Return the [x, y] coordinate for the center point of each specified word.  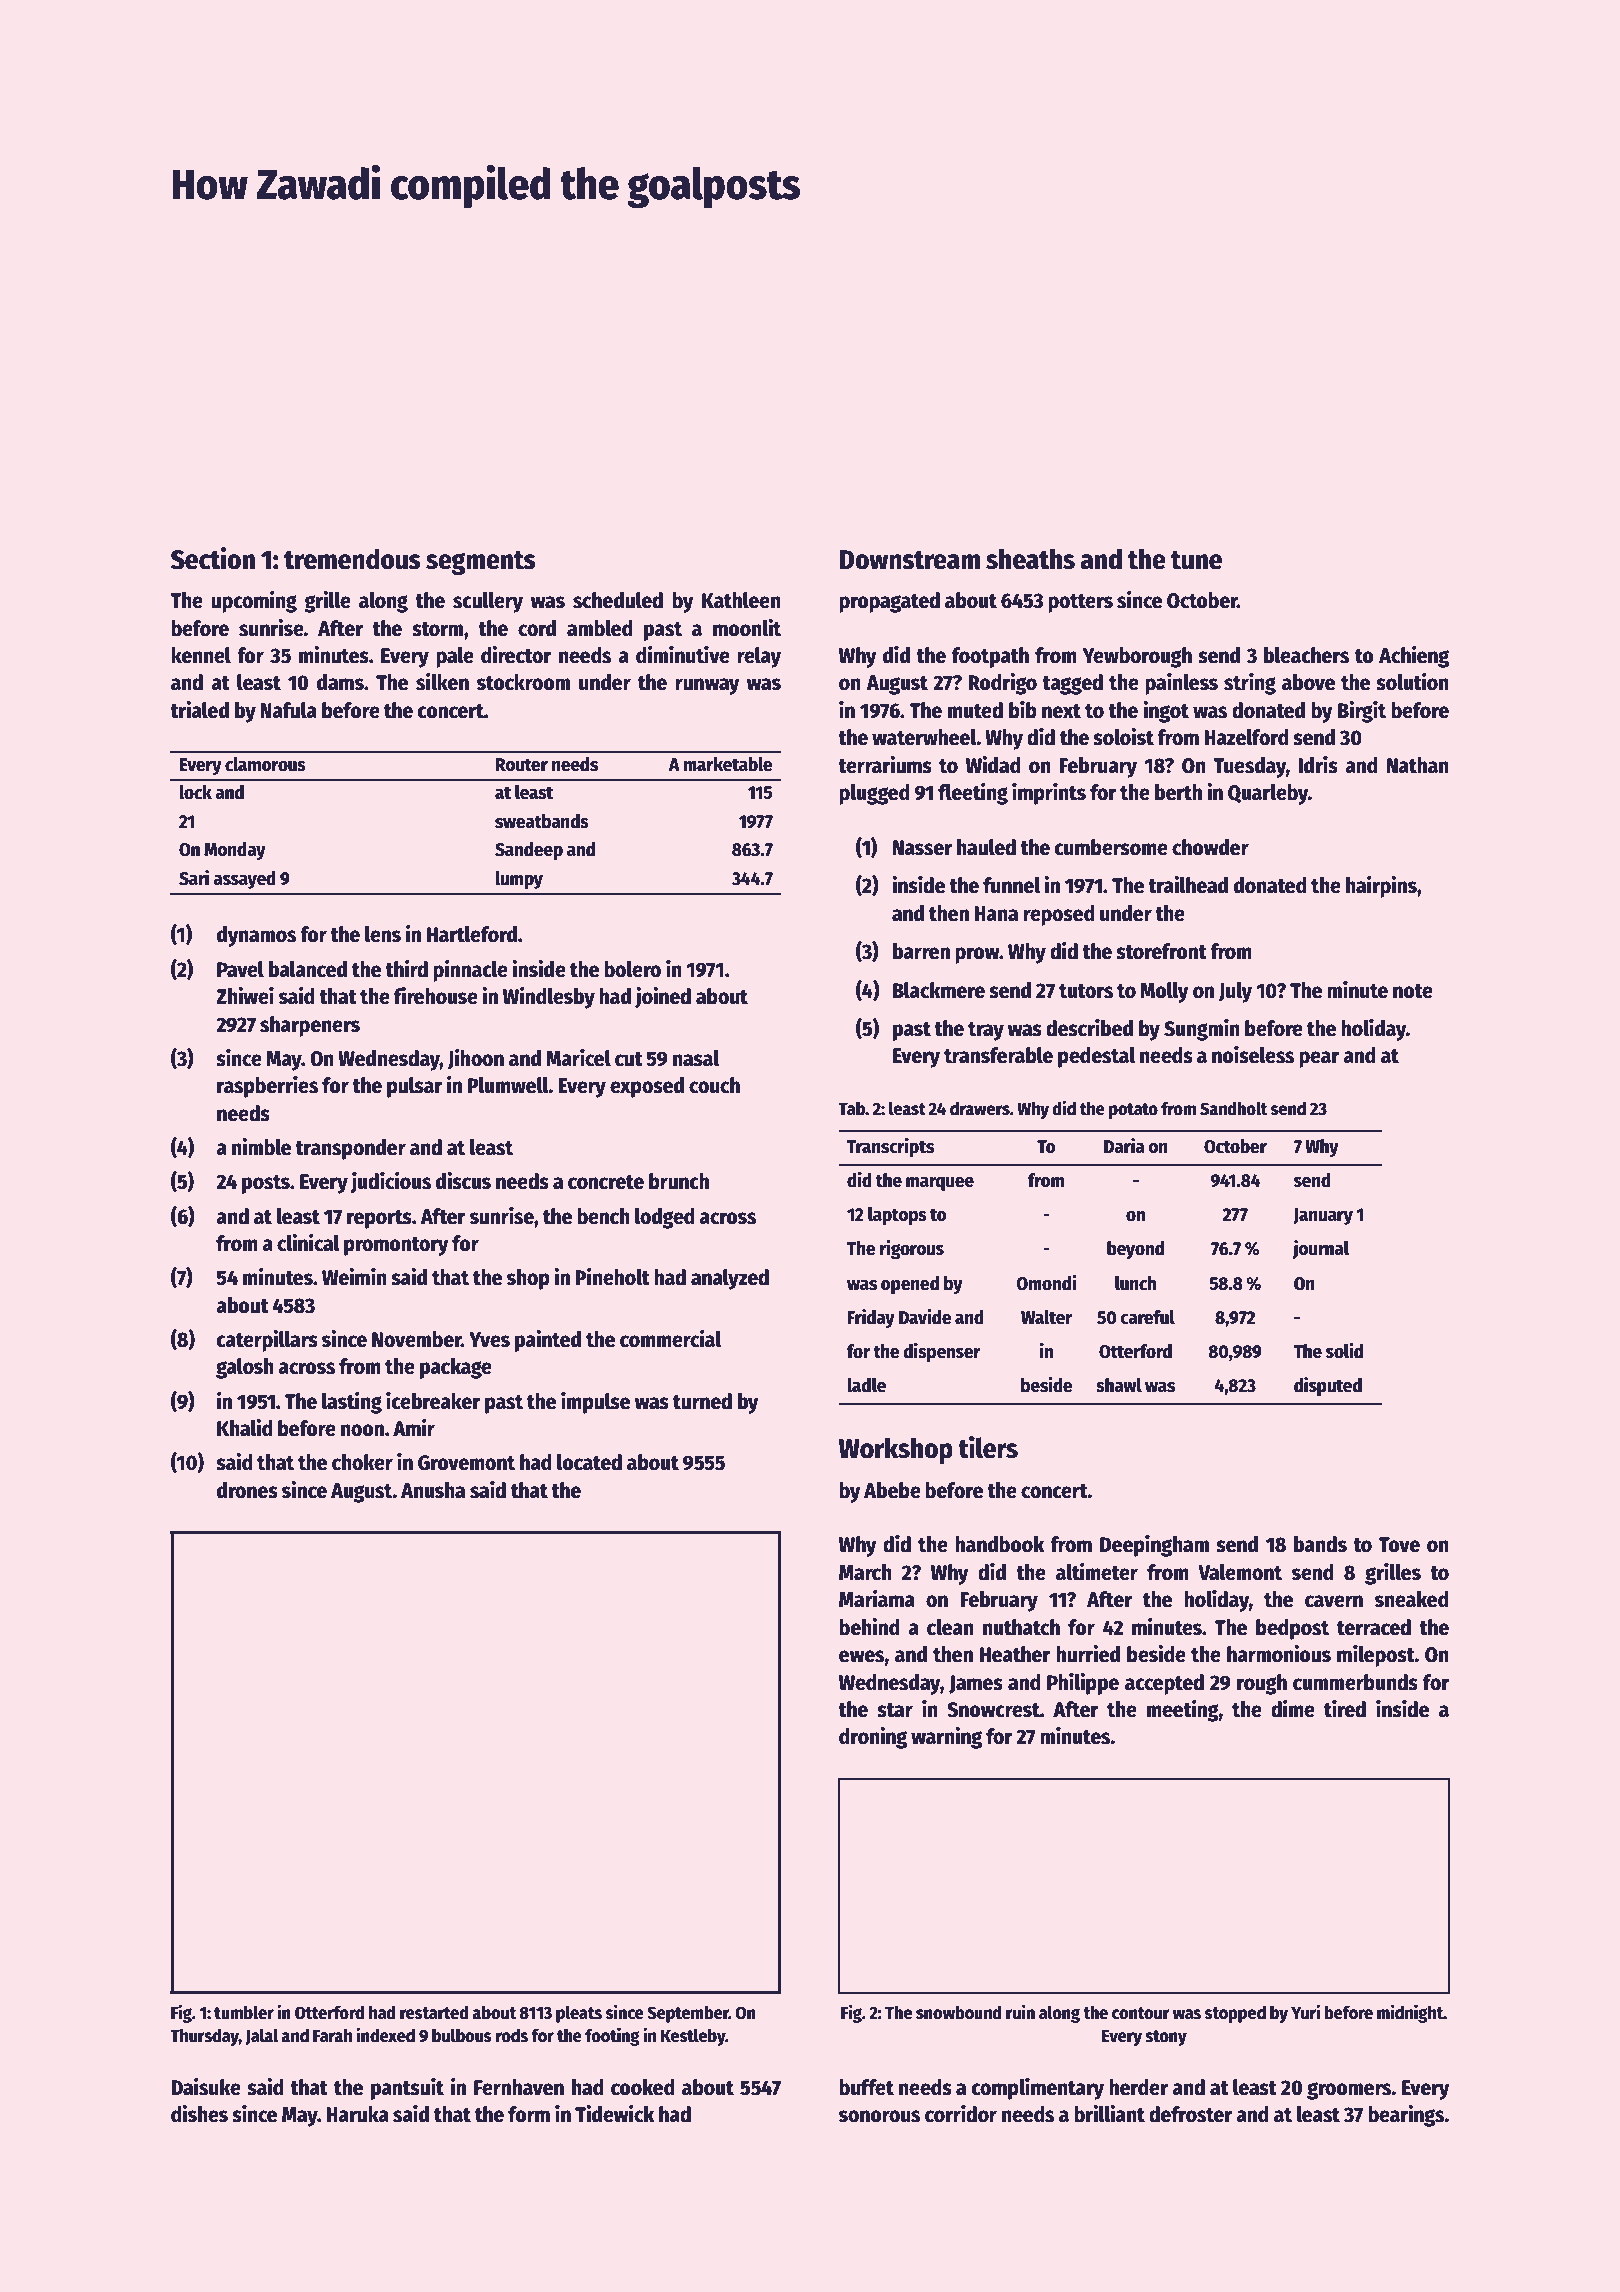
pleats [579, 2014]
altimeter [1097, 1572]
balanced [308, 969]
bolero [632, 969]
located [589, 1462]
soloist [1123, 737]
